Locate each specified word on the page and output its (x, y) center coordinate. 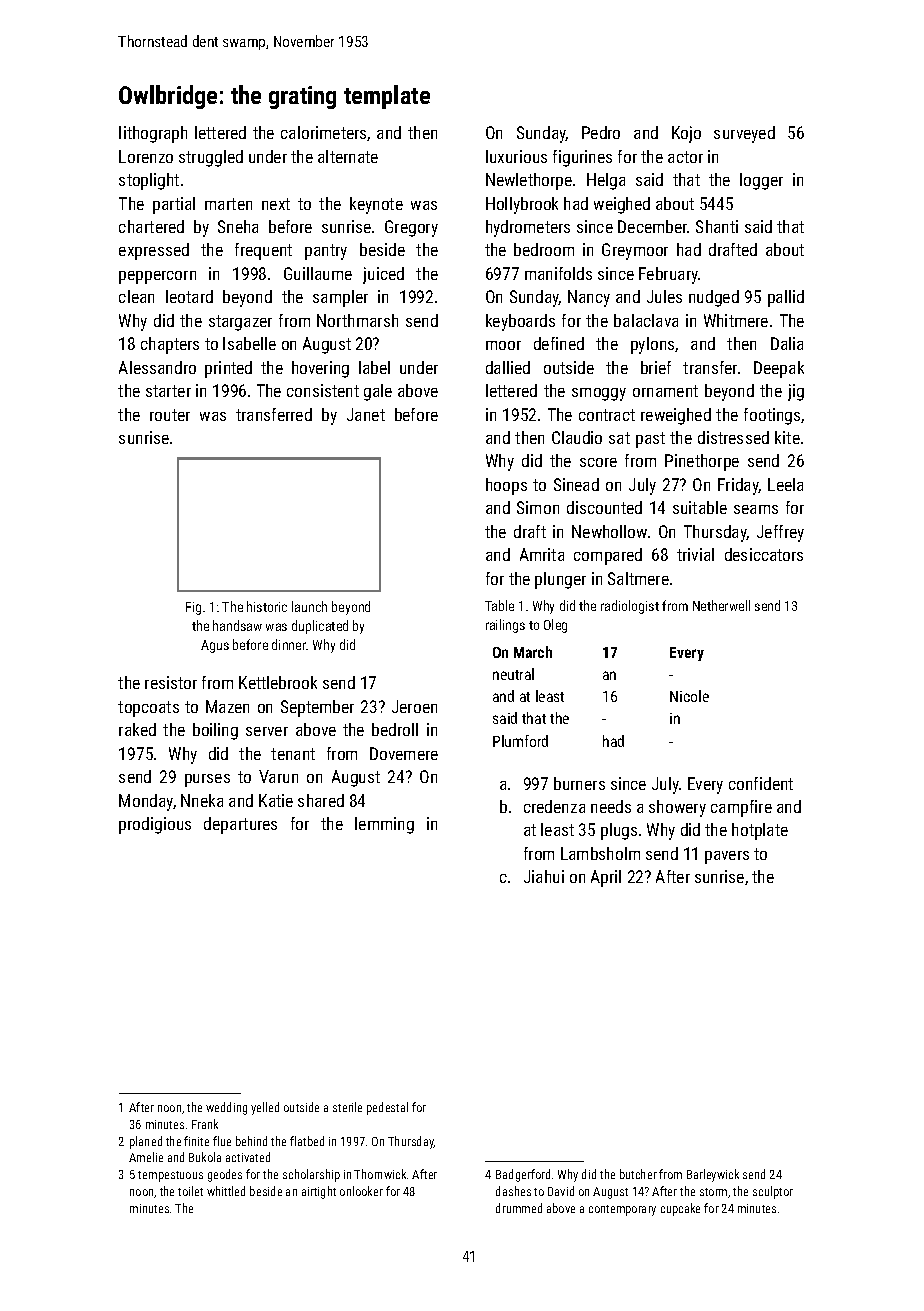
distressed (733, 437)
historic (267, 606)
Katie (276, 800)
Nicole (689, 696)
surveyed (744, 134)
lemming (384, 825)
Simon (538, 507)
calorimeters (324, 133)
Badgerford (523, 1175)
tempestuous (170, 1176)
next (276, 204)
